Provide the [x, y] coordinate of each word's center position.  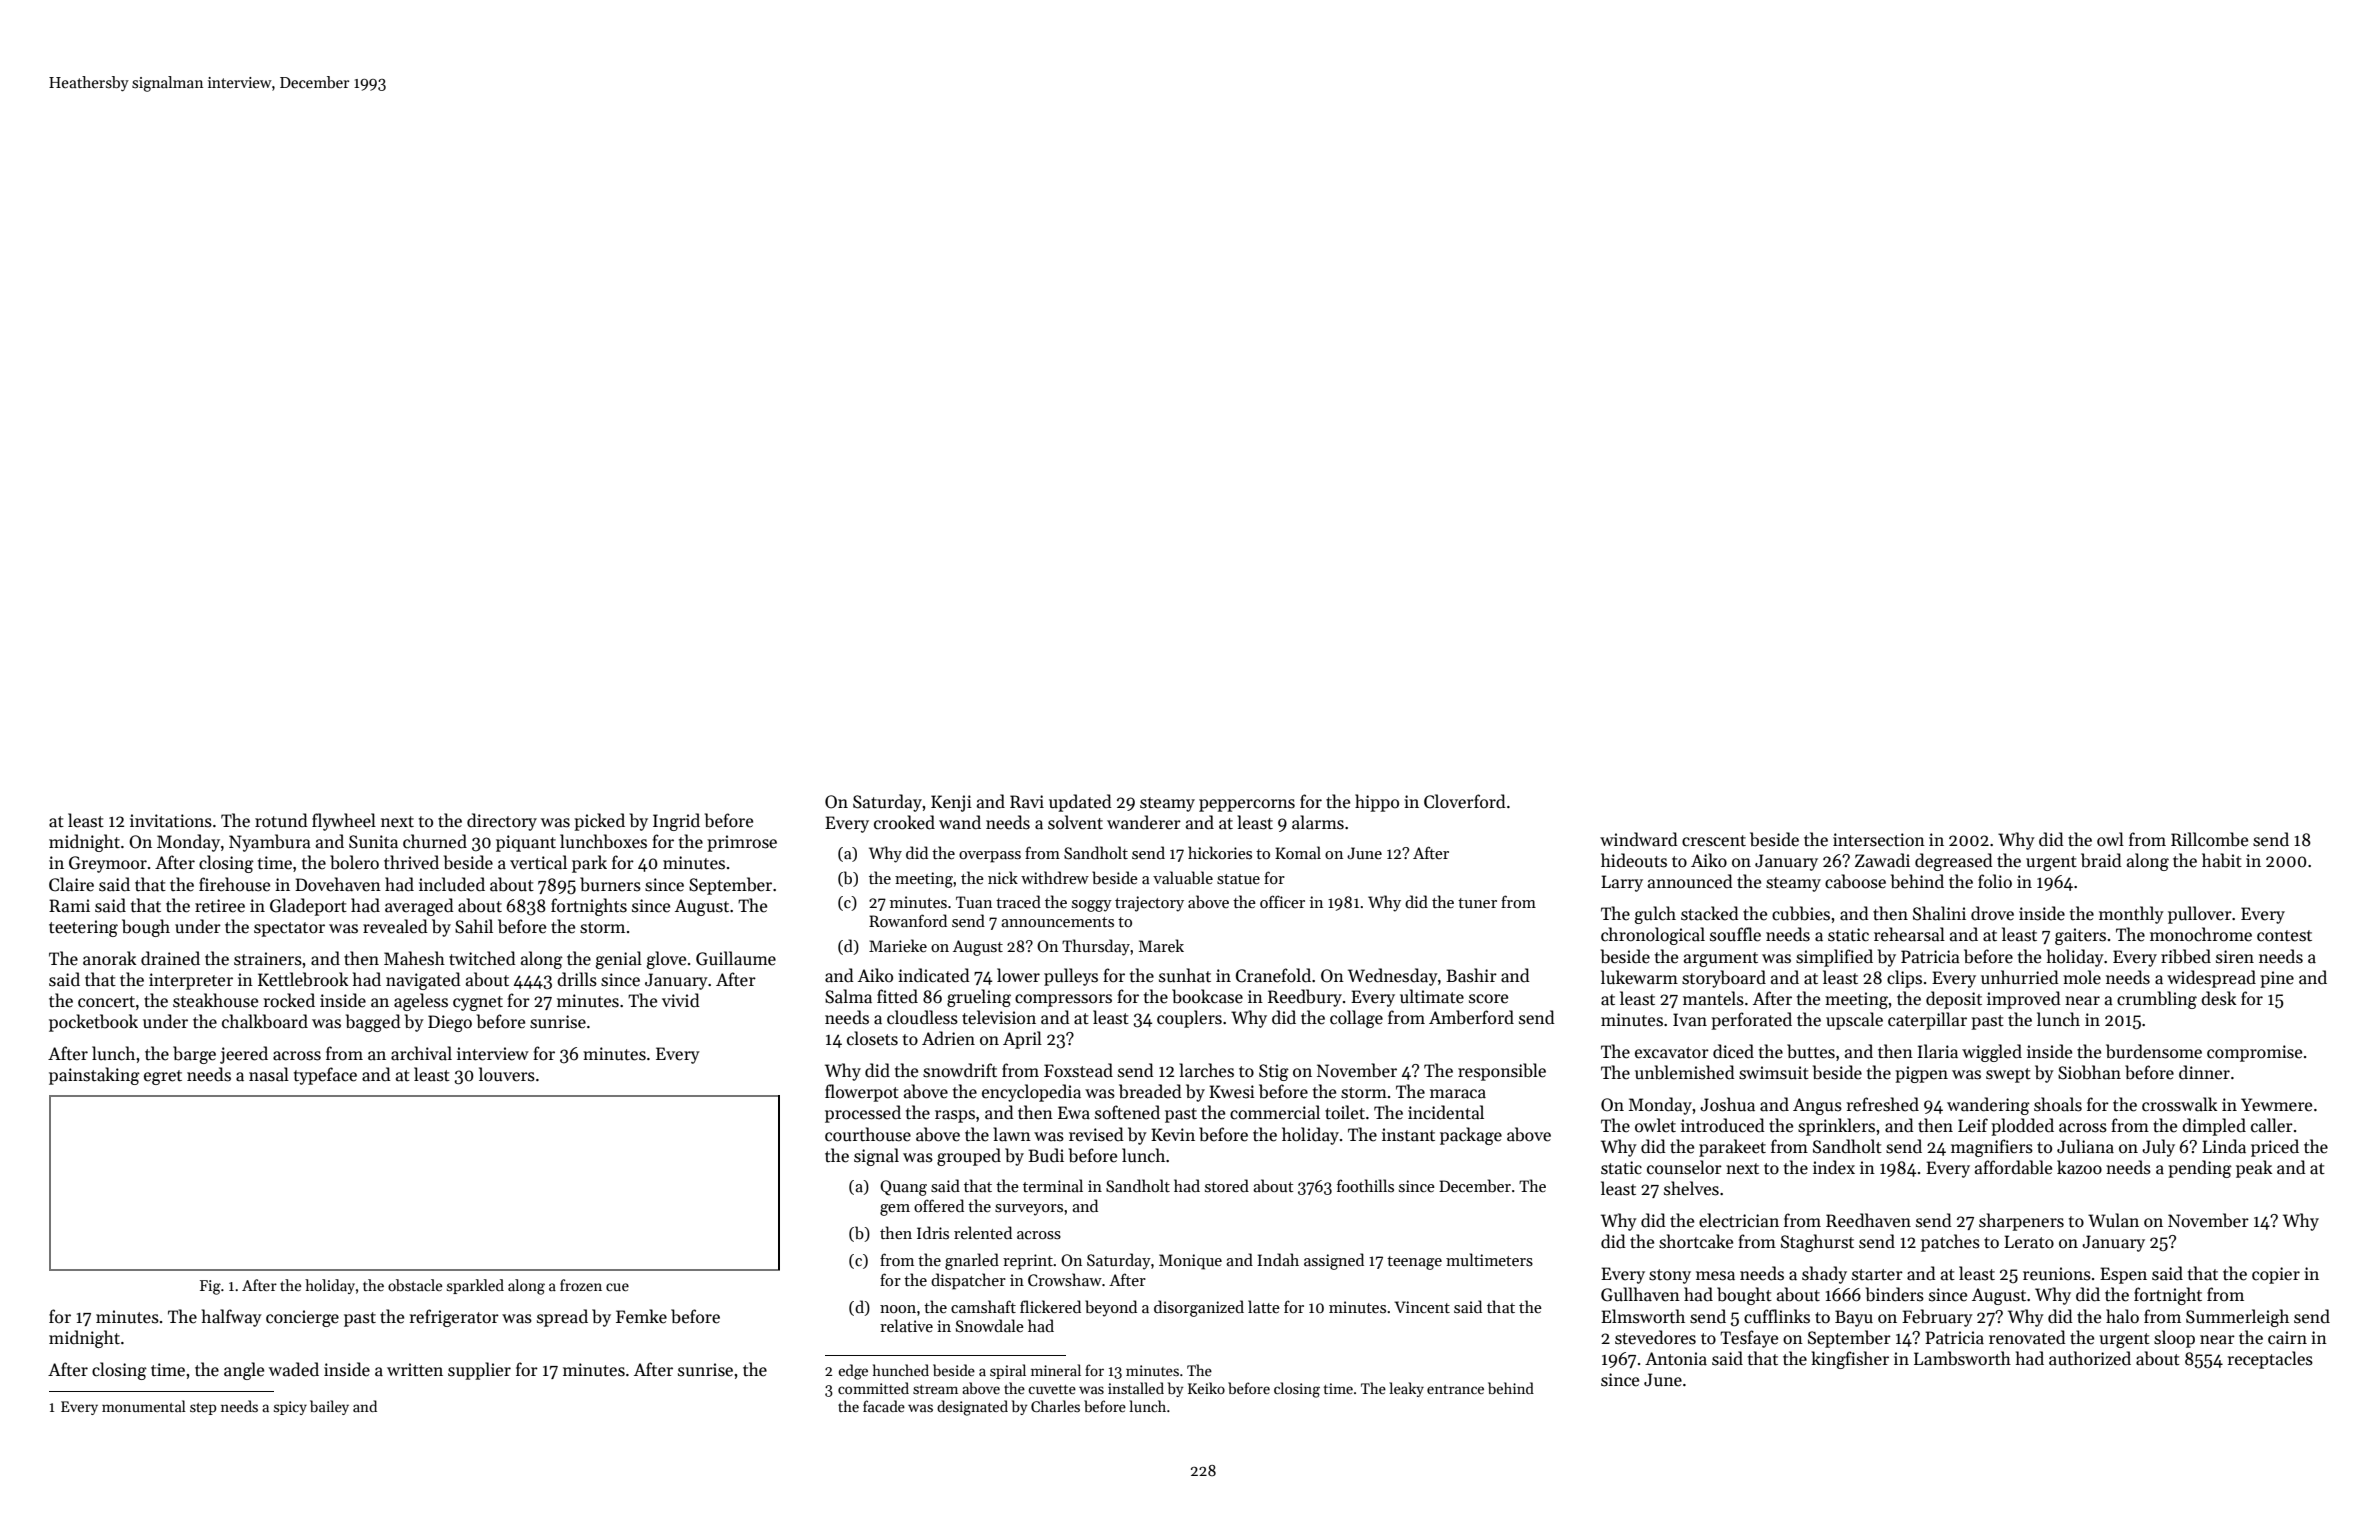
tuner [1477, 903]
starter [1877, 1275]
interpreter [191, 981]
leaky [1406, 1389]
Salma [848, 996]
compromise [2254, 1053]
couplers [1189, 1019]
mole [2082, 977]
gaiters [2080, 936]
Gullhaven [1640, 1294]
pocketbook [93, 1023]
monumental [144, 1406]
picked [599, 822]
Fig [210, 1287]
